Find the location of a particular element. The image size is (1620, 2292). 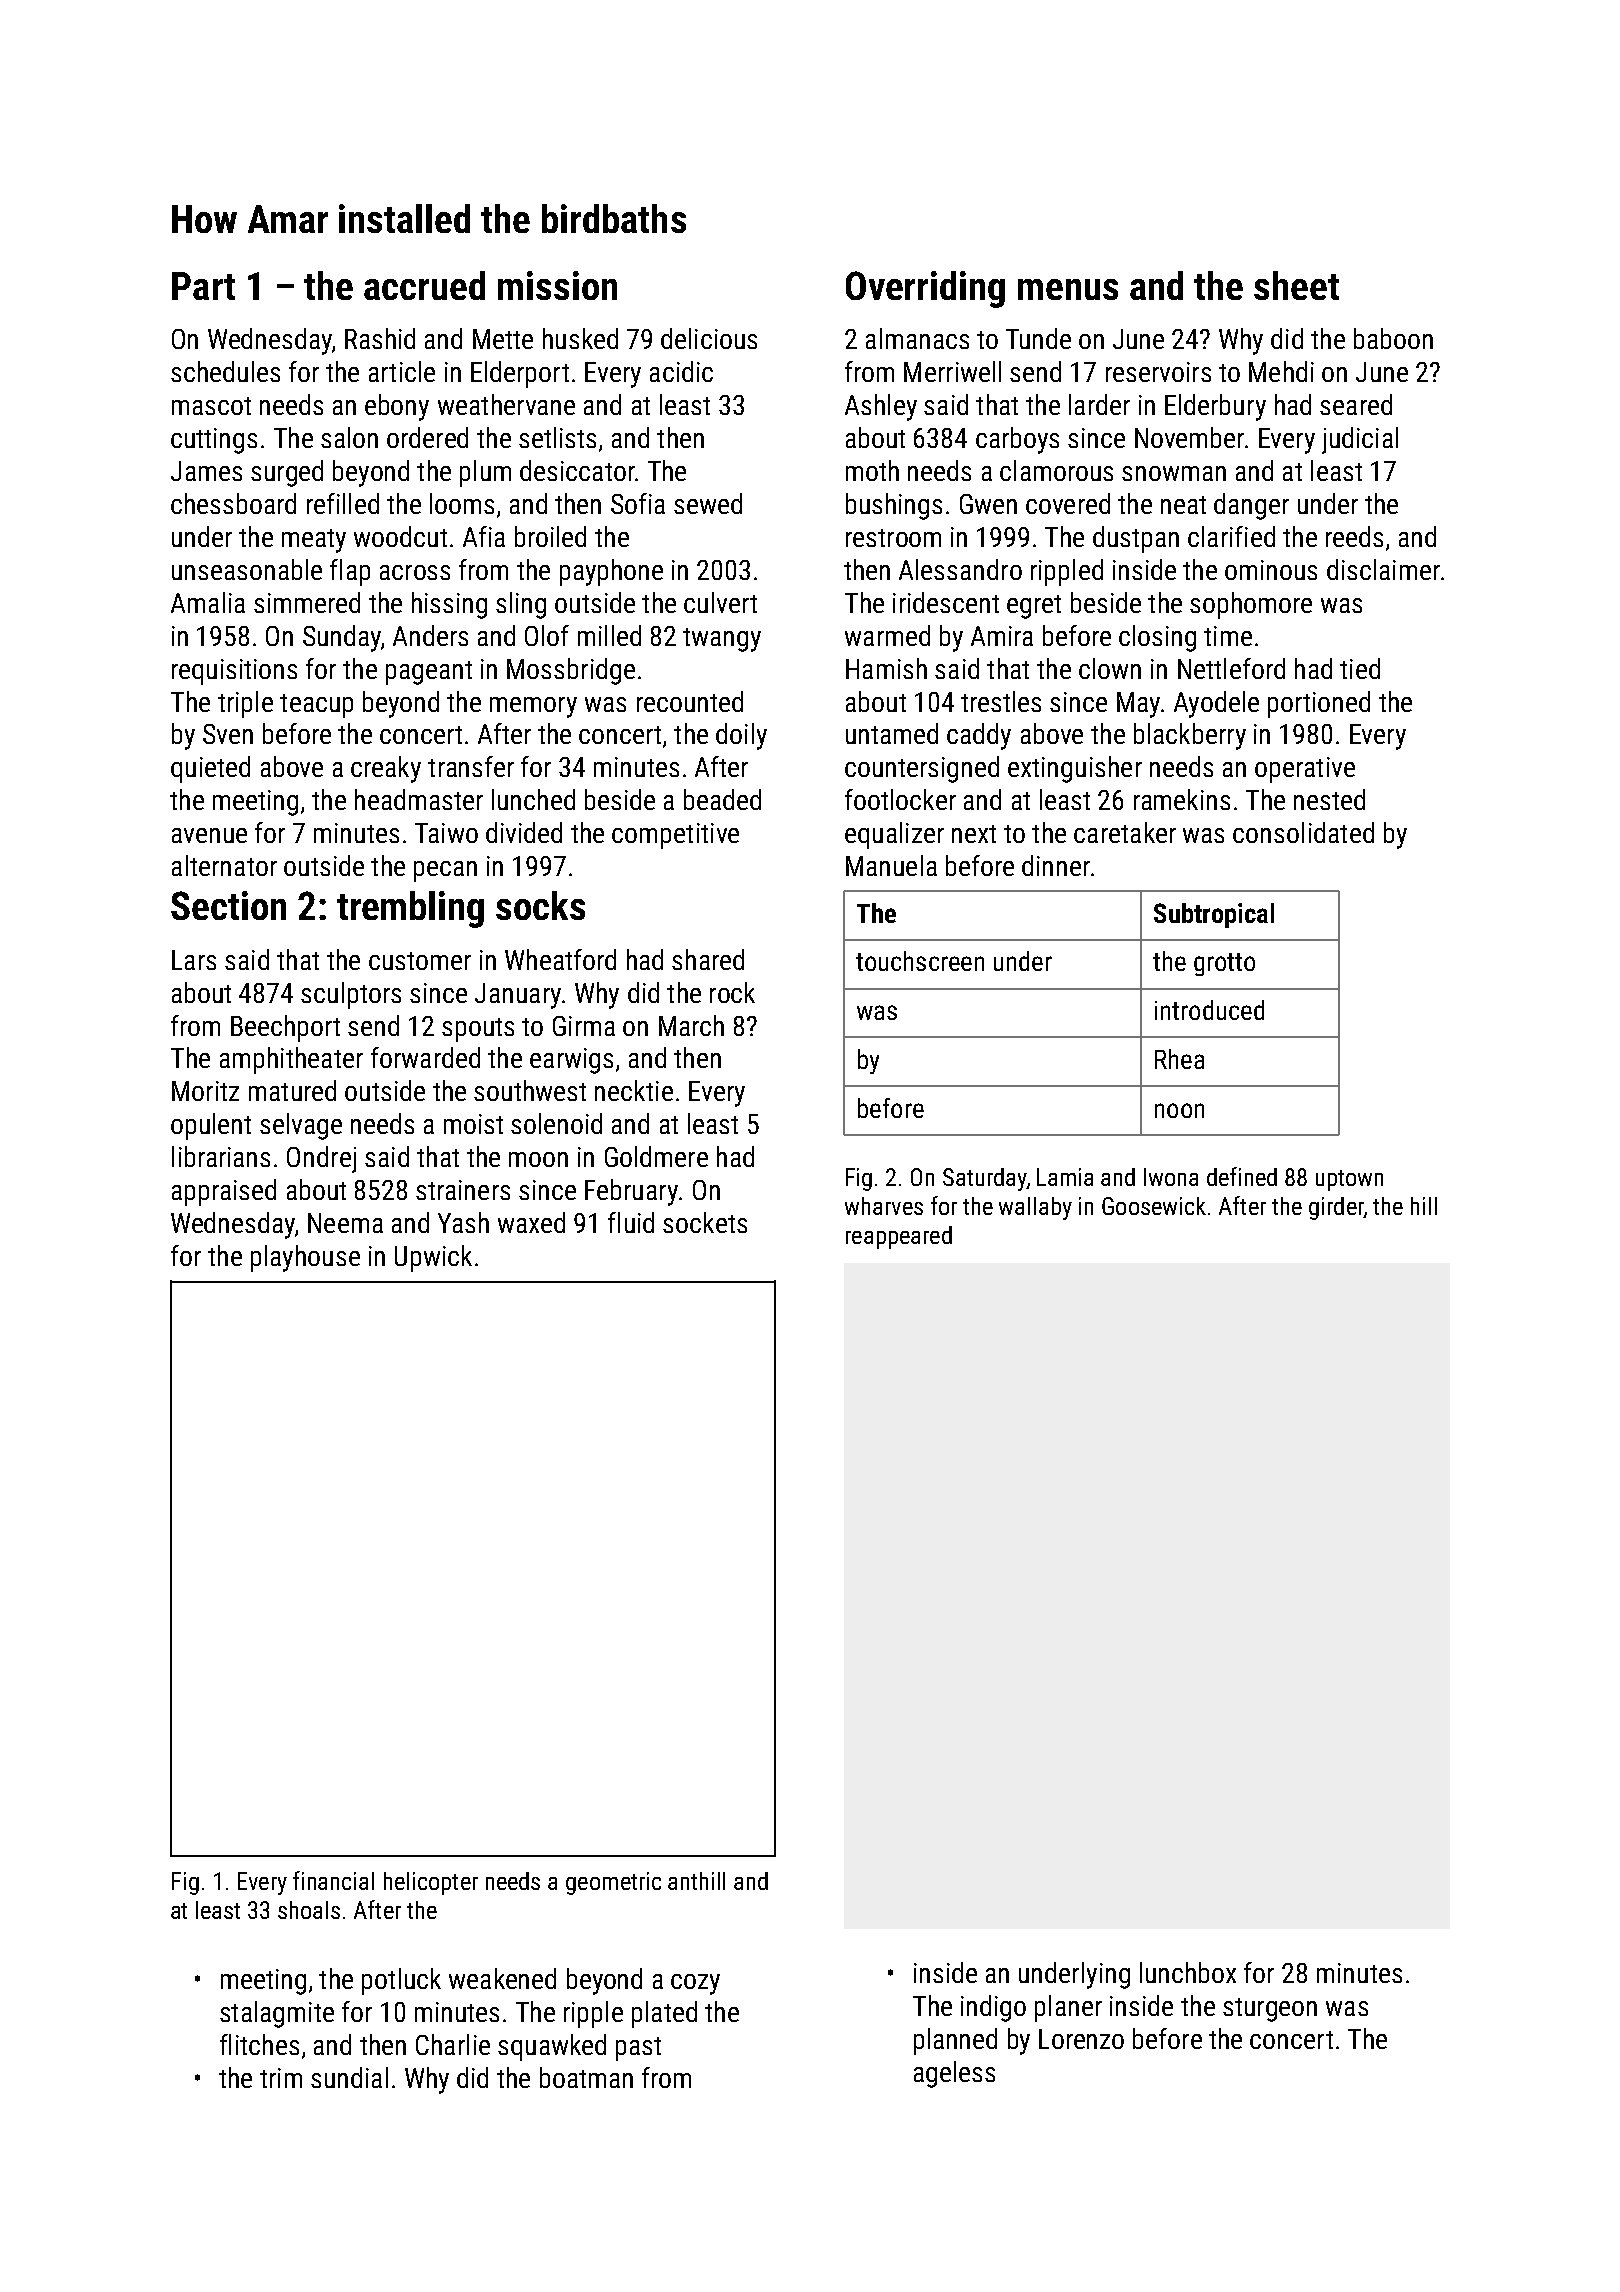

matured is located at coordinates (292, 1090).
